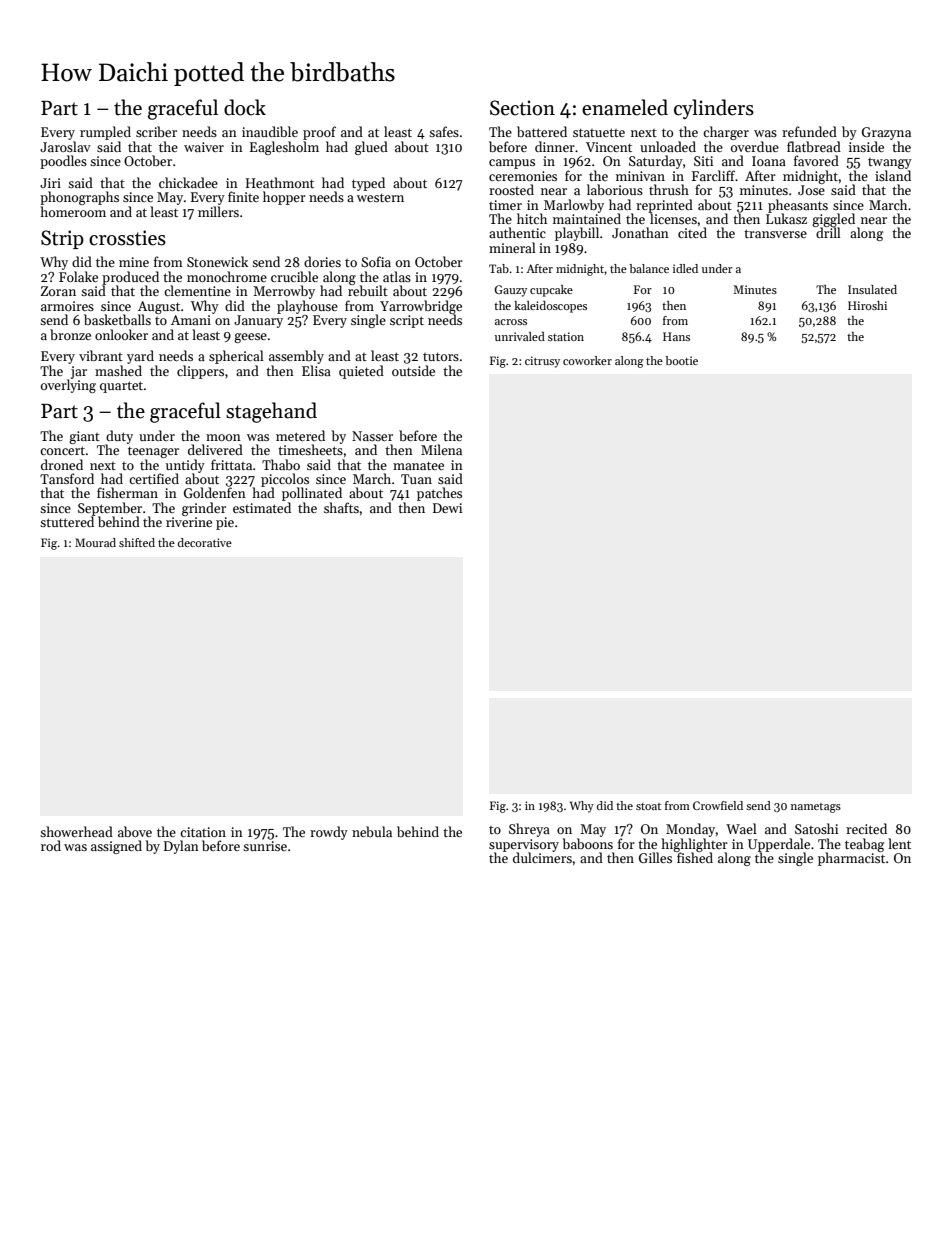 Image resolution: width=952 pixels, height=1233 pixels. I want to click on stoat, so click(648, 806).
